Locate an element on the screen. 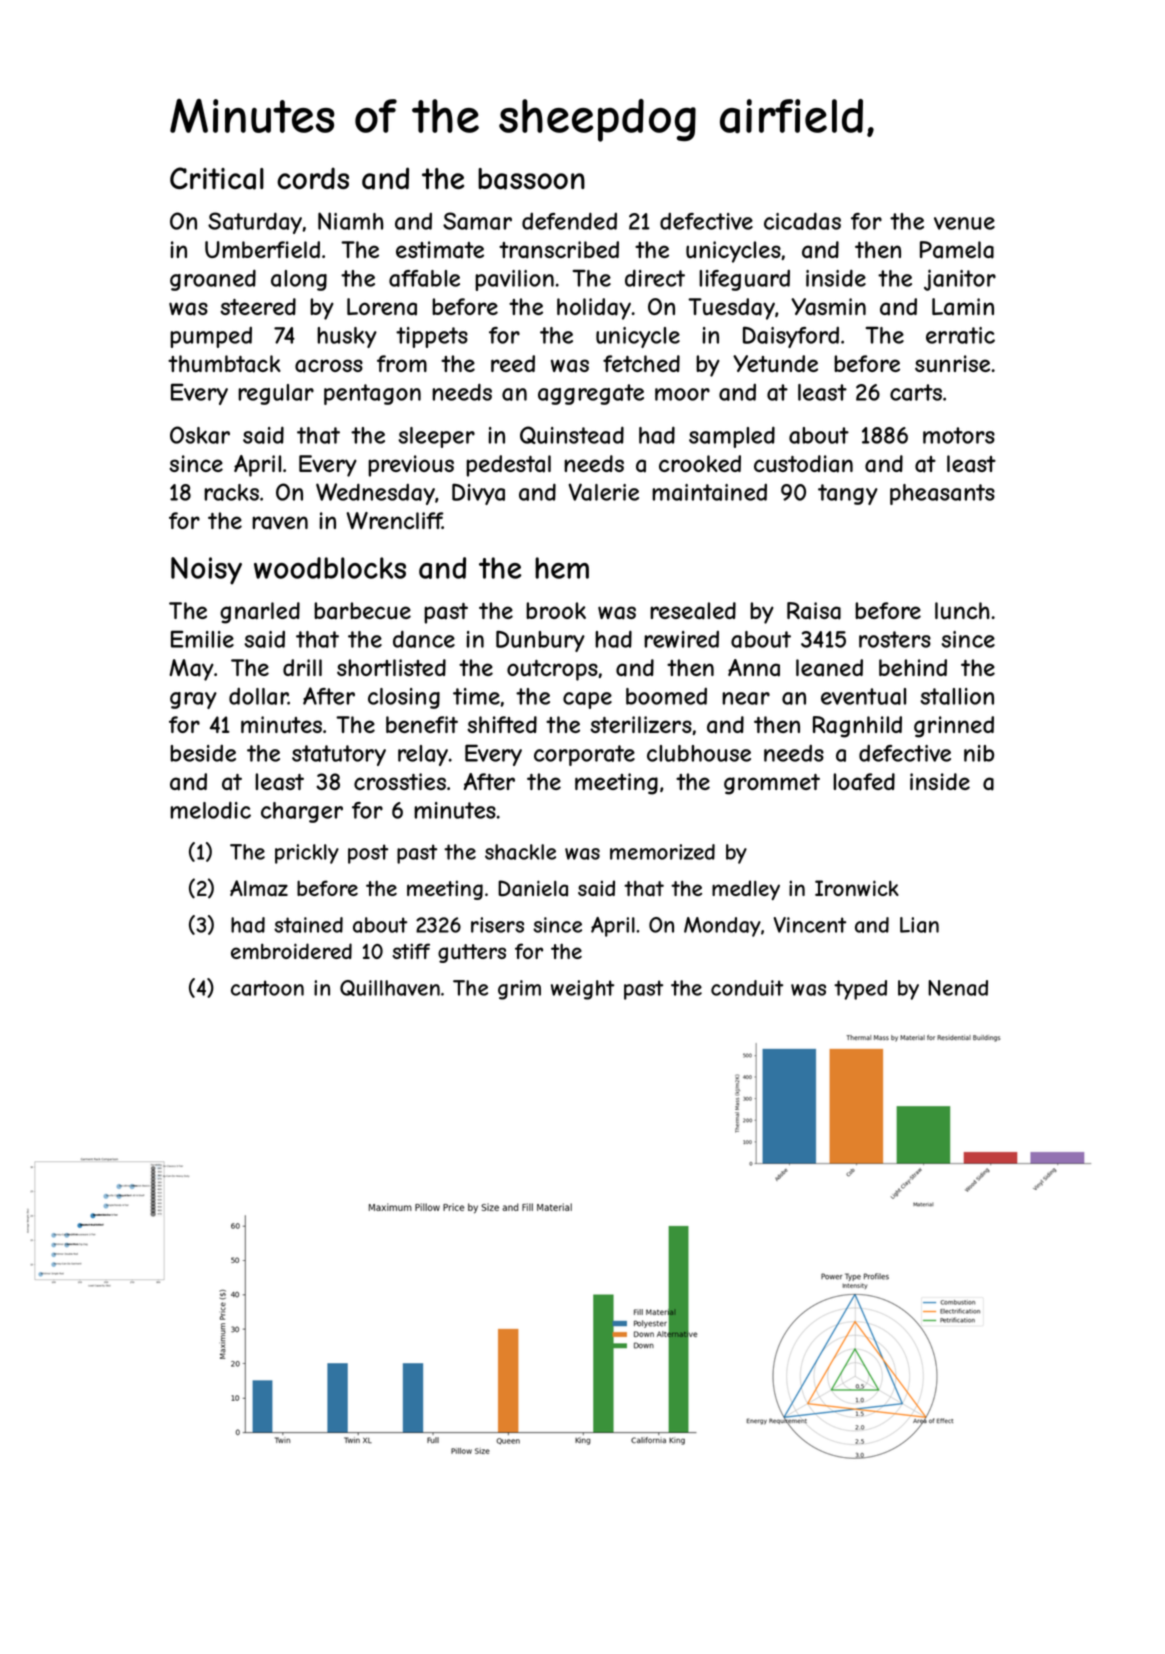 The height and width of the screenshot is (1654, 1165). grommet is located at coordinates (772, 784).
